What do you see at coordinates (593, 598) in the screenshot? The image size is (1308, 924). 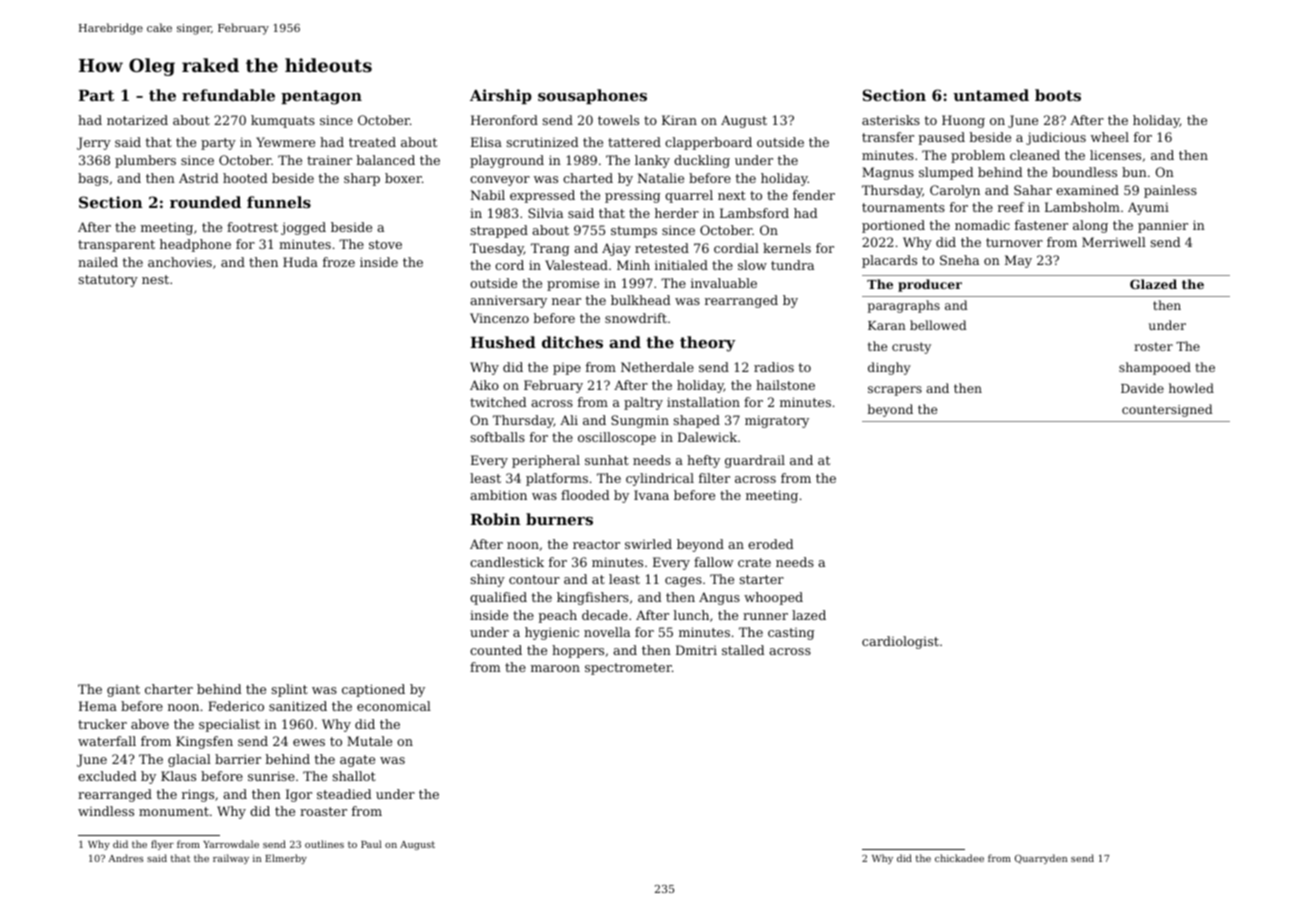 I see `kingfishers` at bounding box center [593, 598].
